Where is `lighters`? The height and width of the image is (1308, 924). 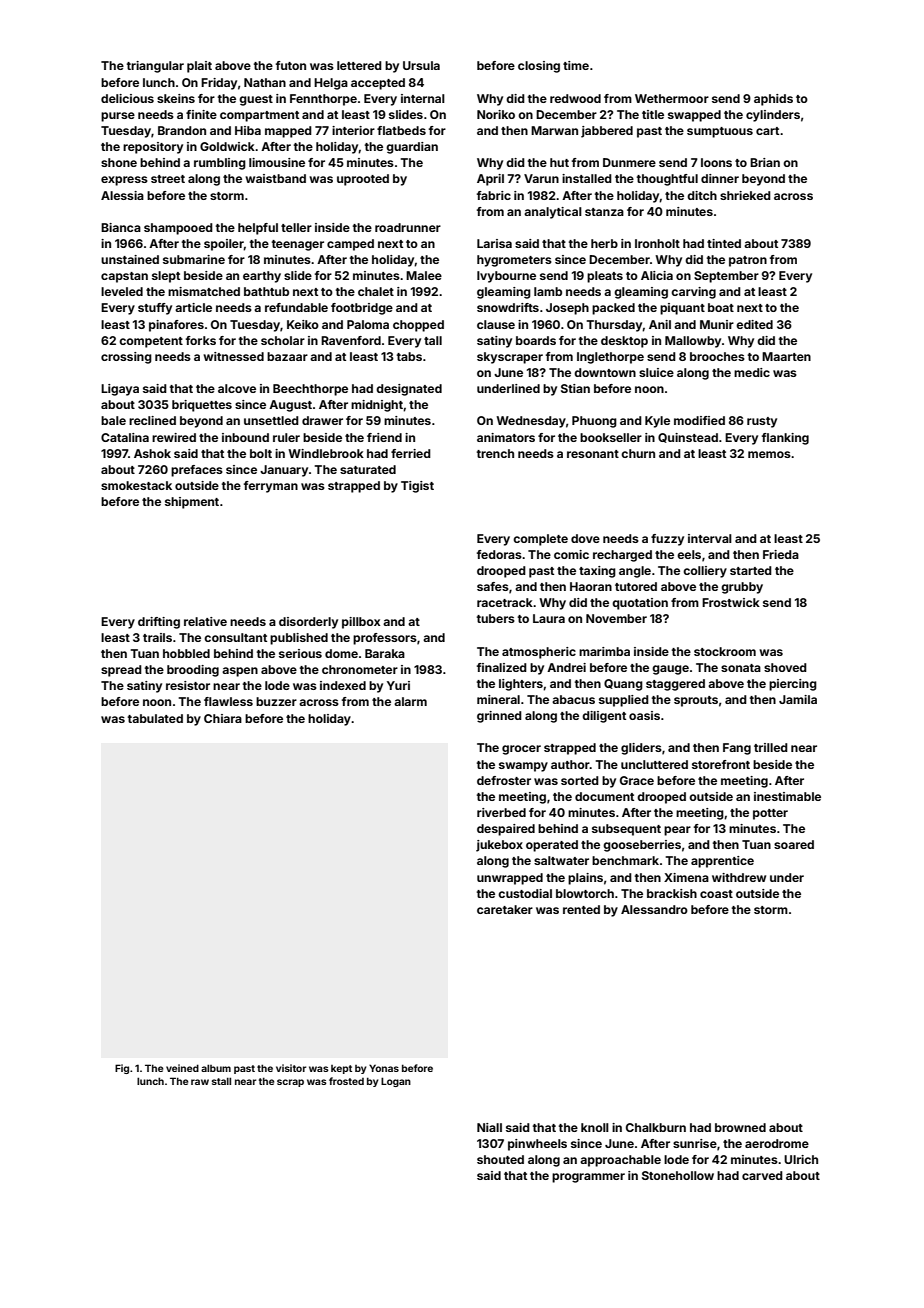
lighters is located at coordinates (521, 685).
